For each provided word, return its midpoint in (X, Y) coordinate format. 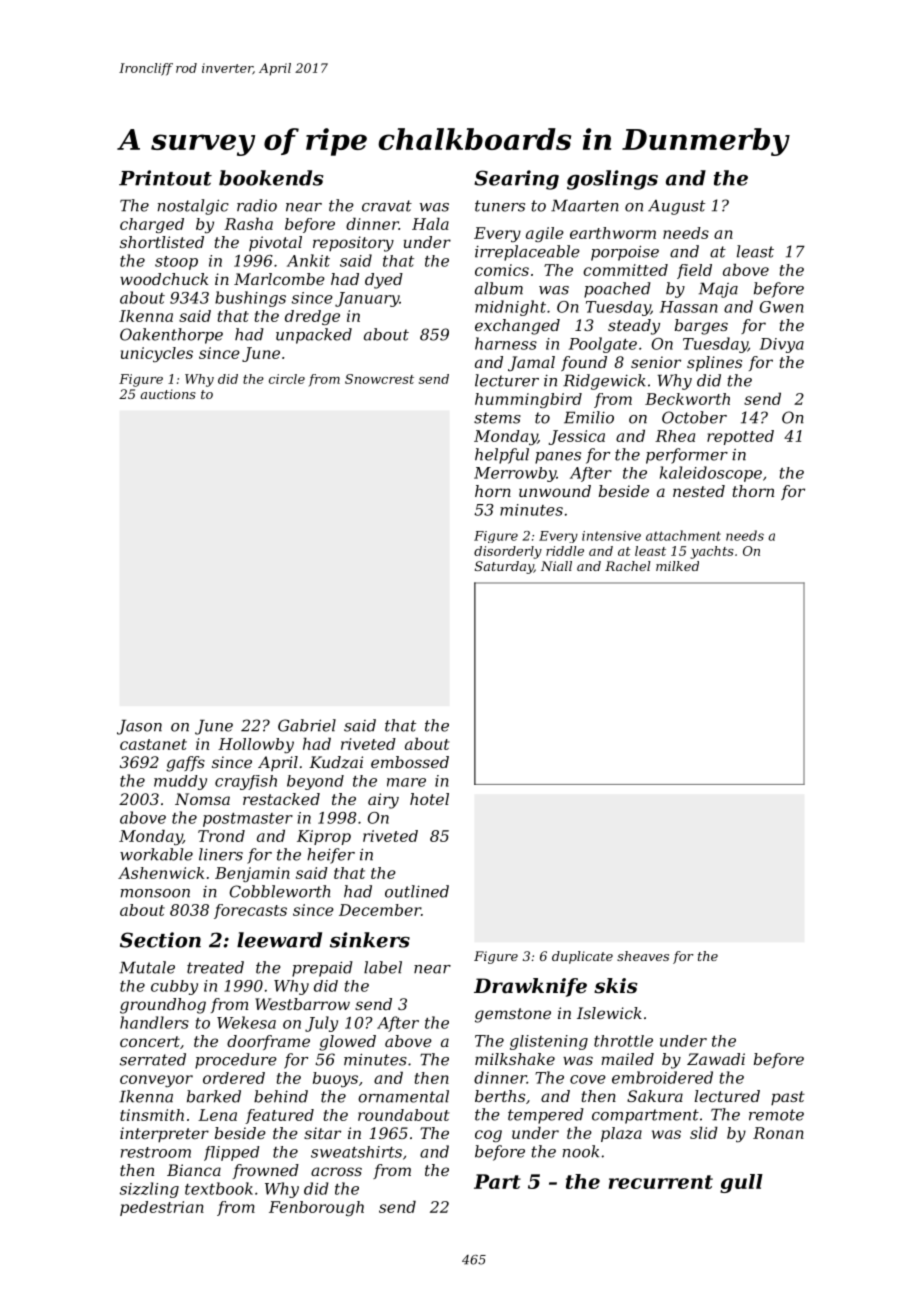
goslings (612, 180)
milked (677, 566)
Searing (516, 180)
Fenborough (316, 1208)
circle (287, 379)
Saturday (504, 567)
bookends (271, 178)
